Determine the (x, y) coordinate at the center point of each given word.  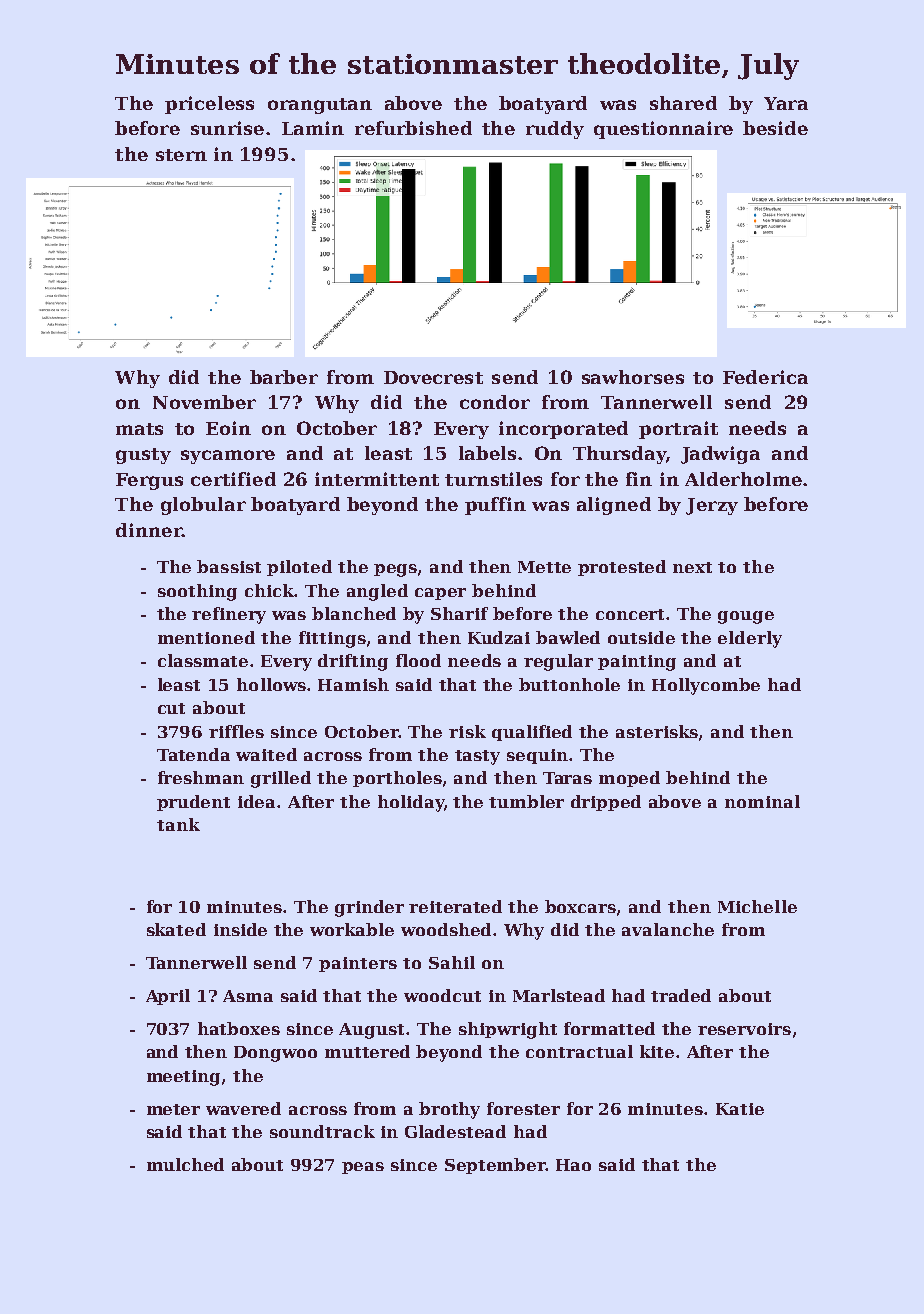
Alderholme (743, 479)
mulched (185, 1164)
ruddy (555, 130)
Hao (573, 1165)
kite (657, 1051)
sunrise (227, 128)
